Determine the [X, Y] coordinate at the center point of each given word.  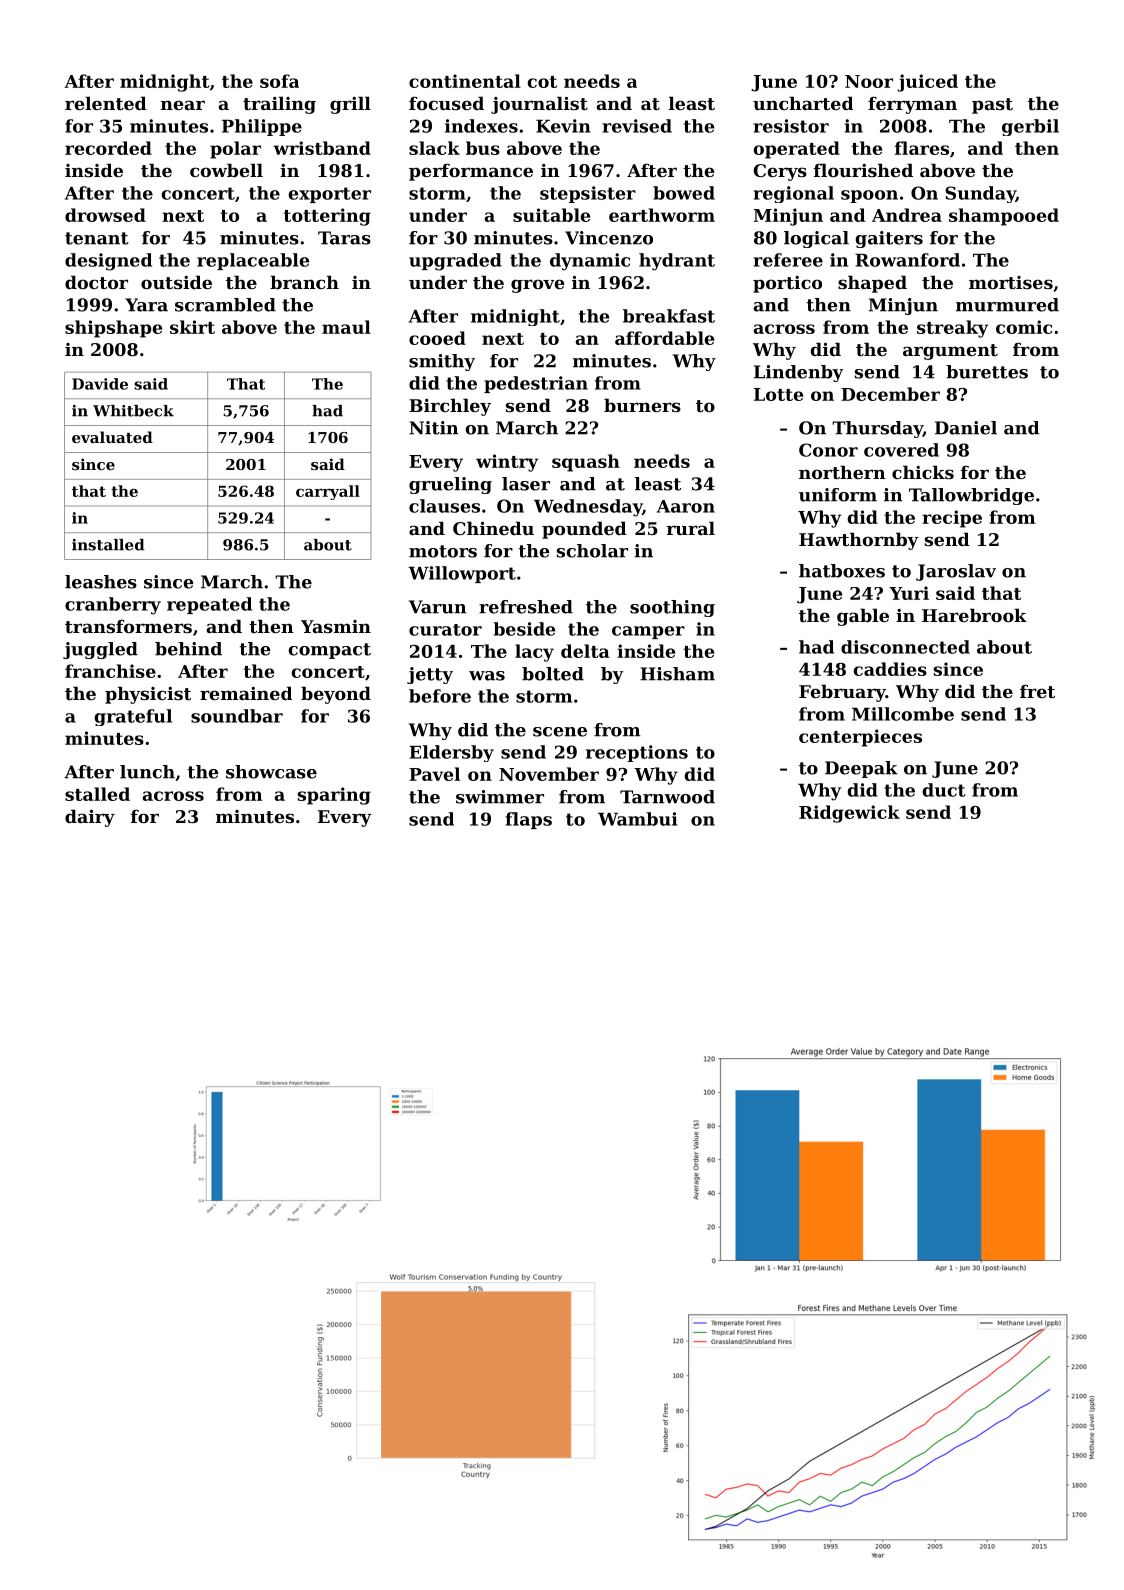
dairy [90, 818]
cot [542, 82]
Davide [100, 384]
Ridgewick [849, 814]
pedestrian [536, 384]
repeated [209, 605]
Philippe [262, 127]
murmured [1007, 305]
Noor [869, 81]
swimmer [500, 797]
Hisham [677, 674]
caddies [890, 669]
